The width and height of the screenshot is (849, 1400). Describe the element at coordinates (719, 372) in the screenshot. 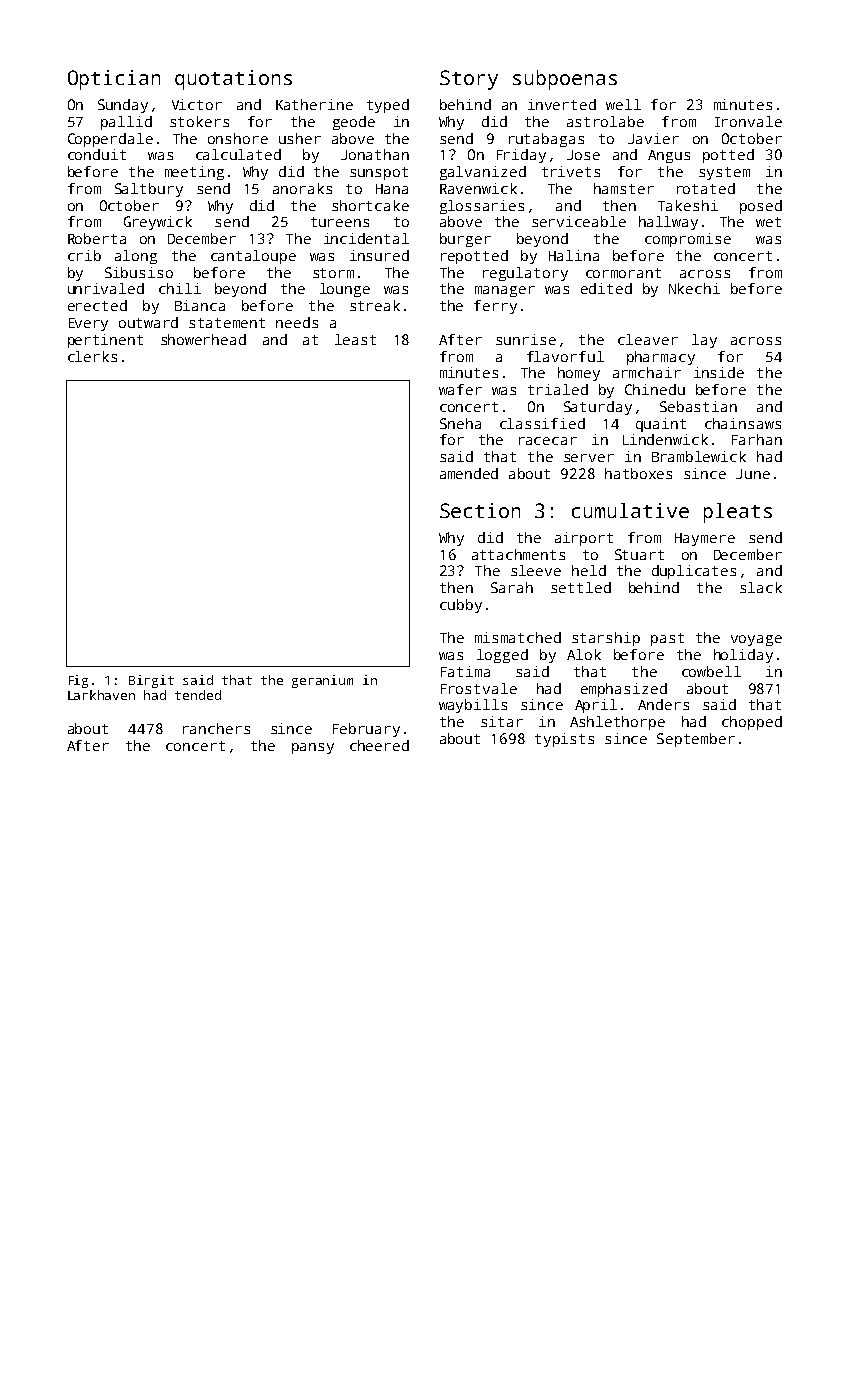

I see `inside` at that location.
